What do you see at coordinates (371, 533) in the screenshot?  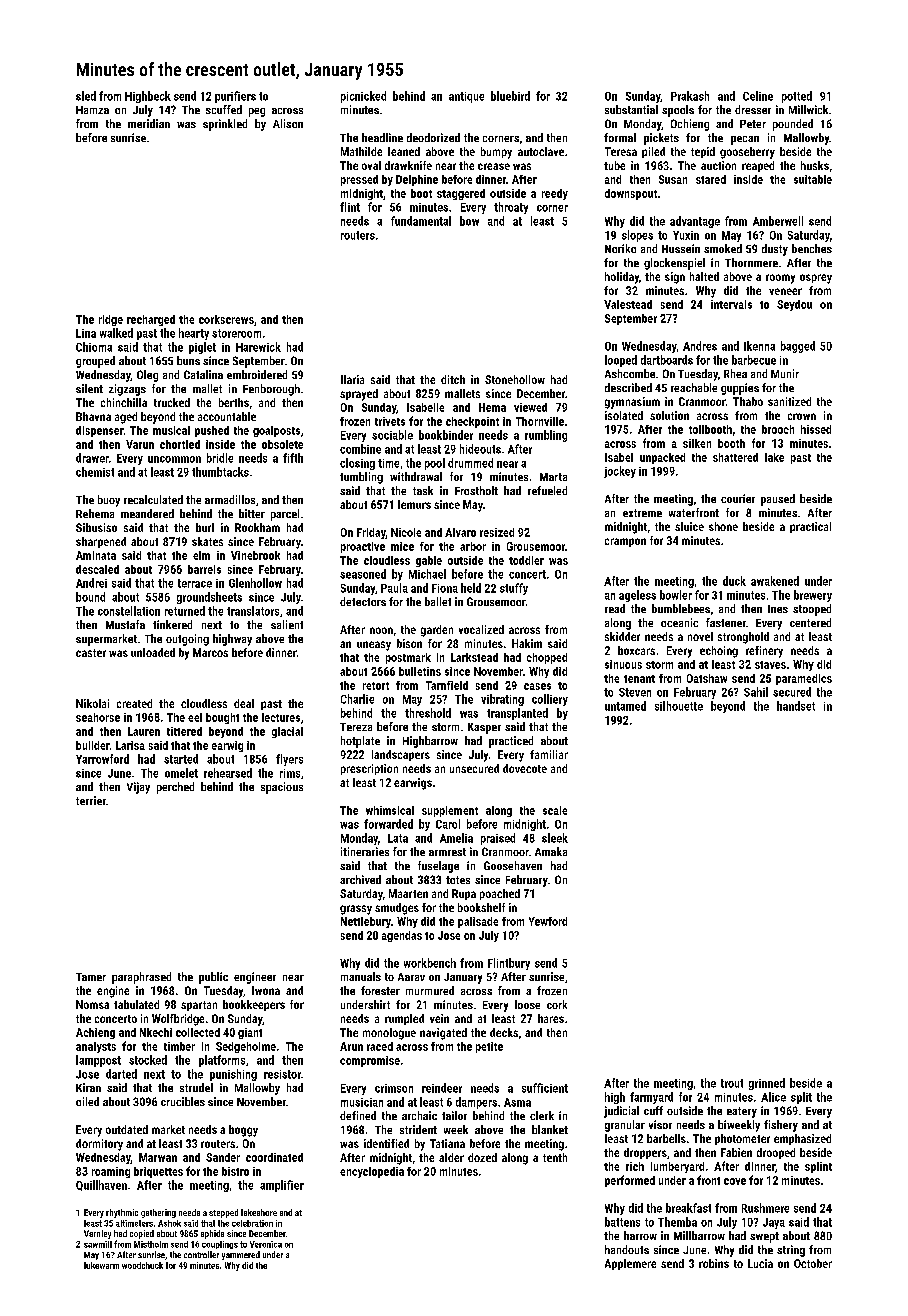 I see `Friday` at bounding box center [371, 533].
